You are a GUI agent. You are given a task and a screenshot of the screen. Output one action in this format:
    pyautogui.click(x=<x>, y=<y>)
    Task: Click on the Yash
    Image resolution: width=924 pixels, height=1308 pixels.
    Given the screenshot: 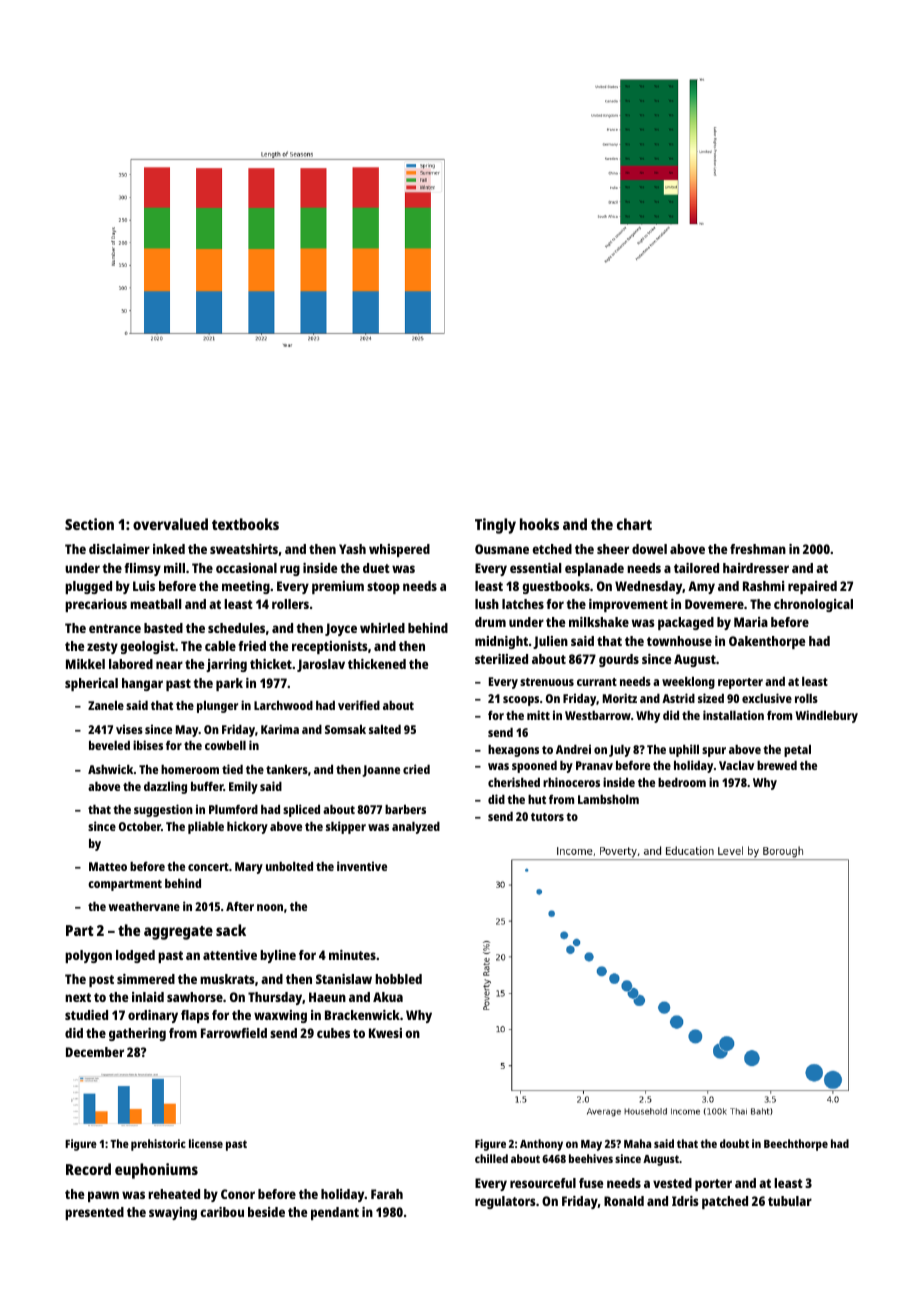 What is the action you would take?
    pyautogui.click(x=352, y=549)
